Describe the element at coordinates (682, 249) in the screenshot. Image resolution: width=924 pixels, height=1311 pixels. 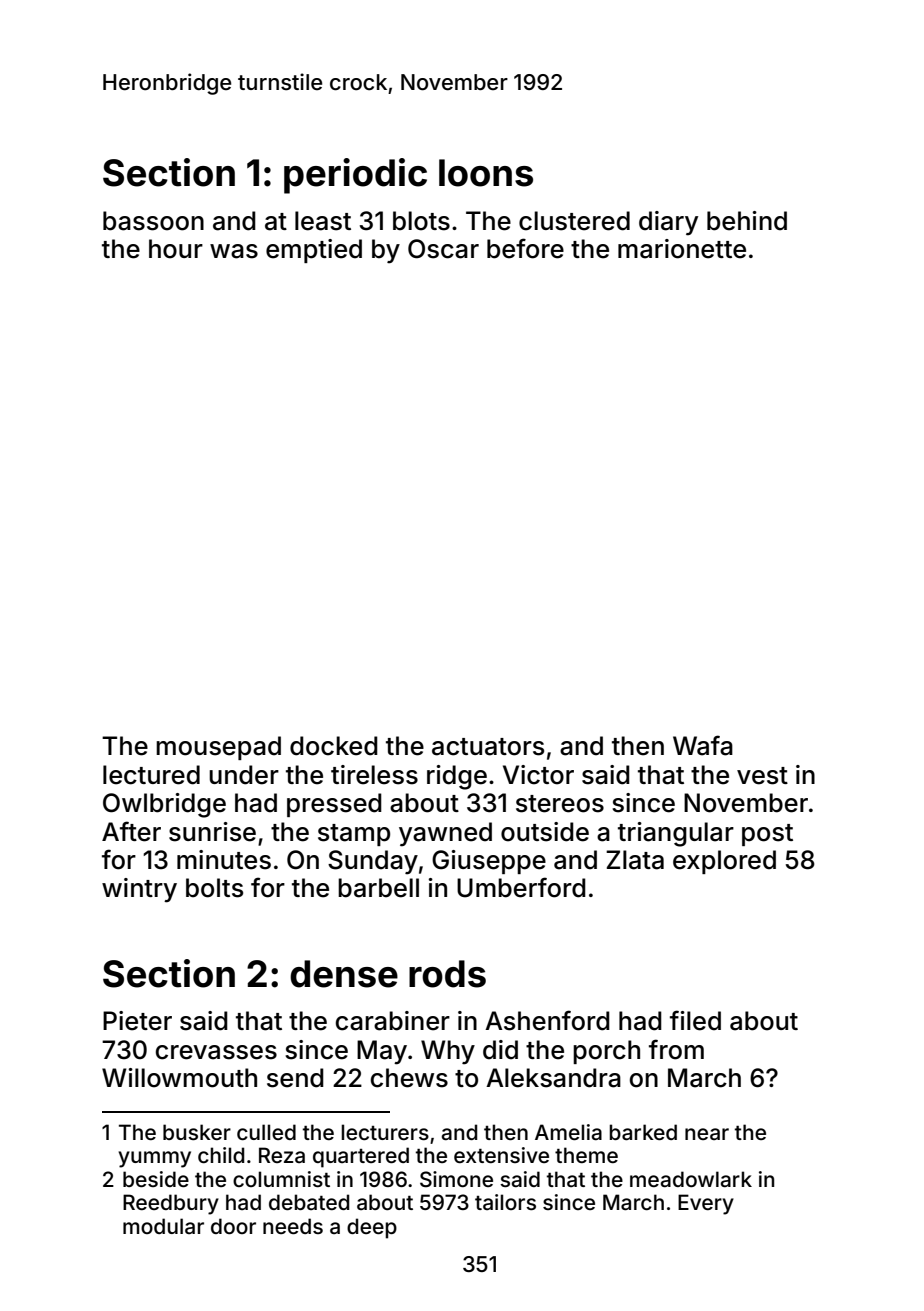
I see `marionette` at that location.
